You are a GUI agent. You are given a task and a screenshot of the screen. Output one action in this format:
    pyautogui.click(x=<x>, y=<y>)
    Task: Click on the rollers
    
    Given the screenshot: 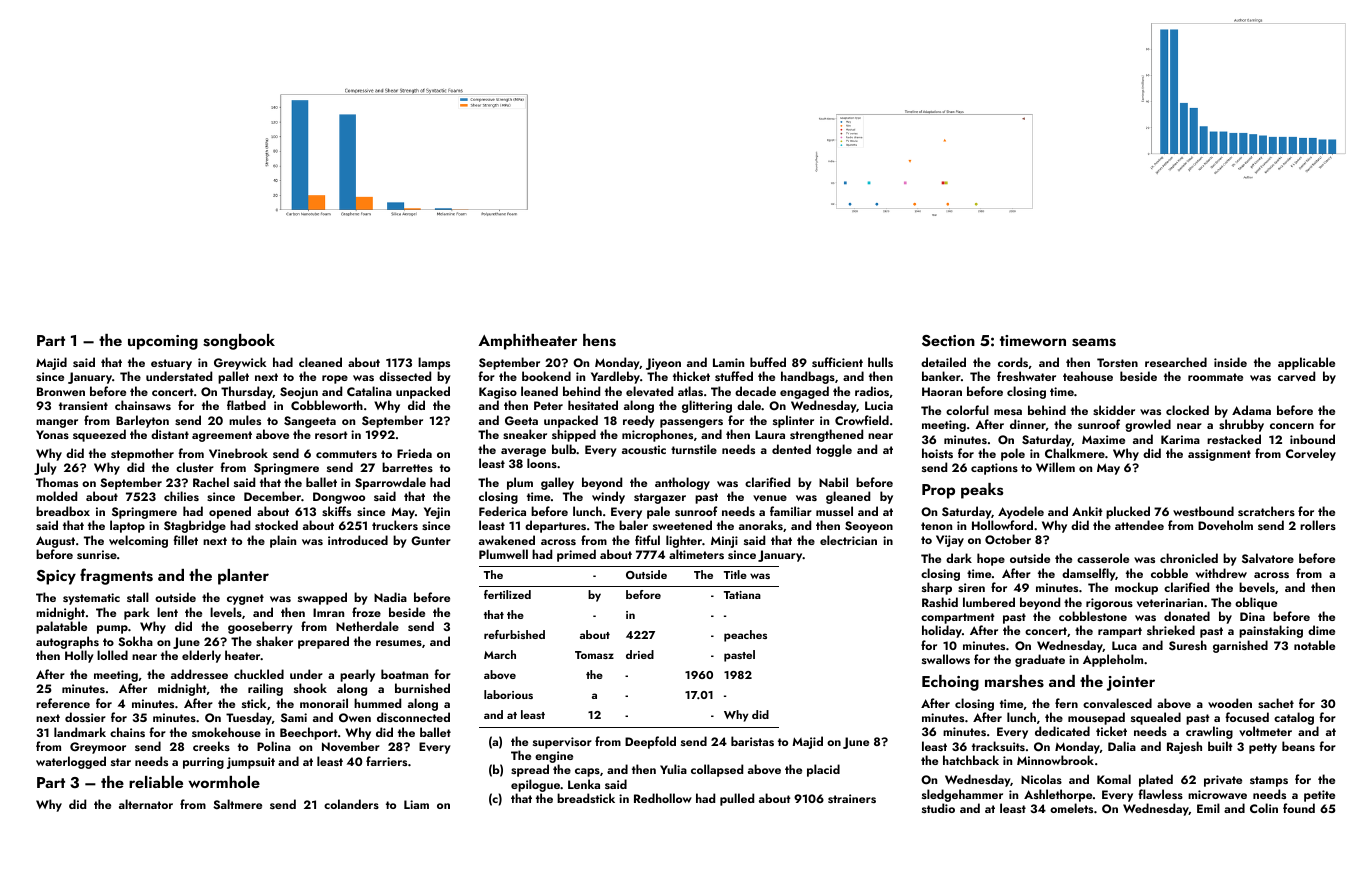 What is the action you would take?
    pyautogui.click(x=1318, y=525)
